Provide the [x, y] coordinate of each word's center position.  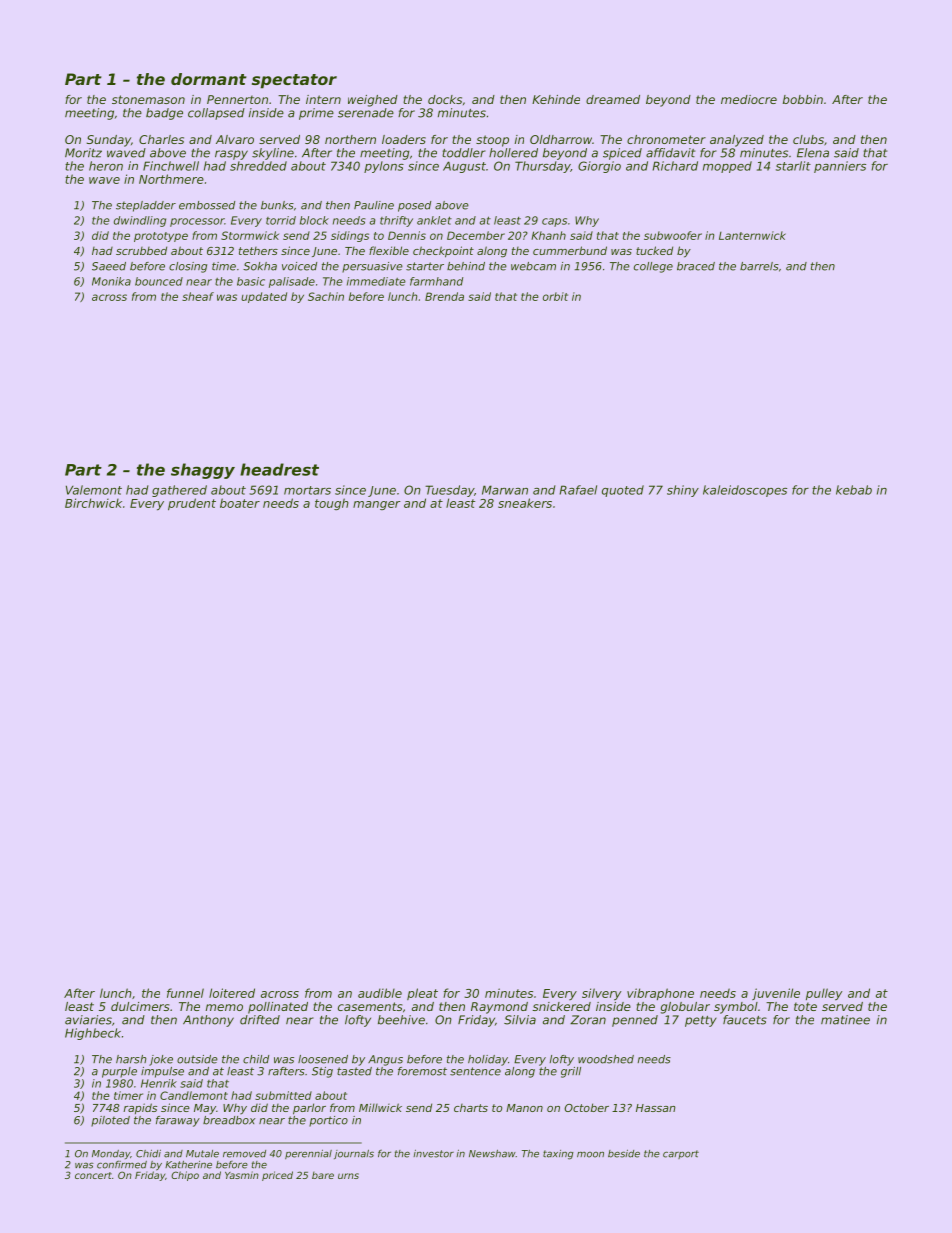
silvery [601, 994]
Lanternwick [752, 235]
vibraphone [660, 994]
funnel [185, 993]
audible [380, 993]
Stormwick [250, 235]
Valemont [94, 490]
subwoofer [673, 235]
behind [466, 266]
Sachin [326, 296]
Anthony [208, 1021]
